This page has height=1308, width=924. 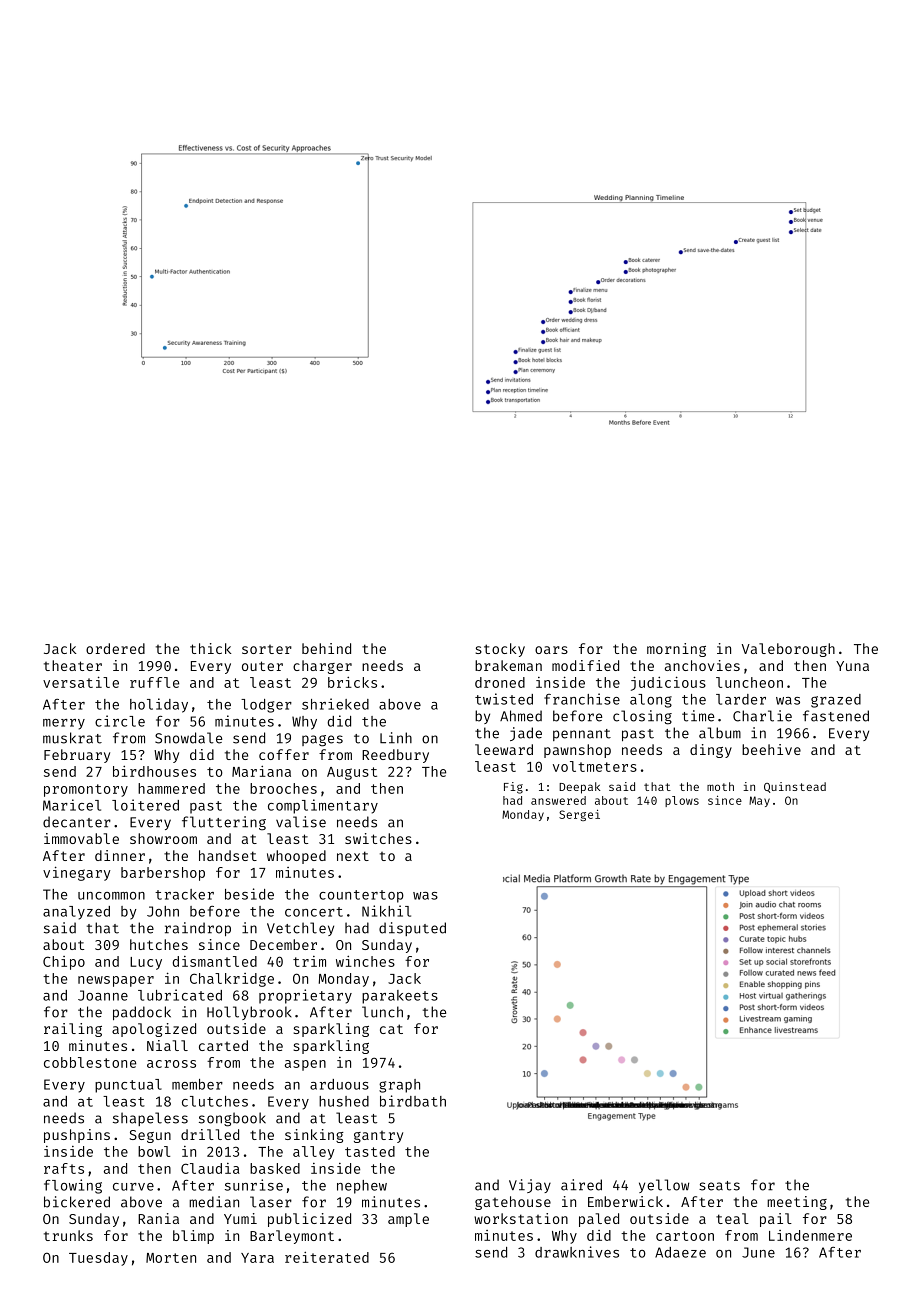 I want to click on blimp, so click(x=193, y=1237).
